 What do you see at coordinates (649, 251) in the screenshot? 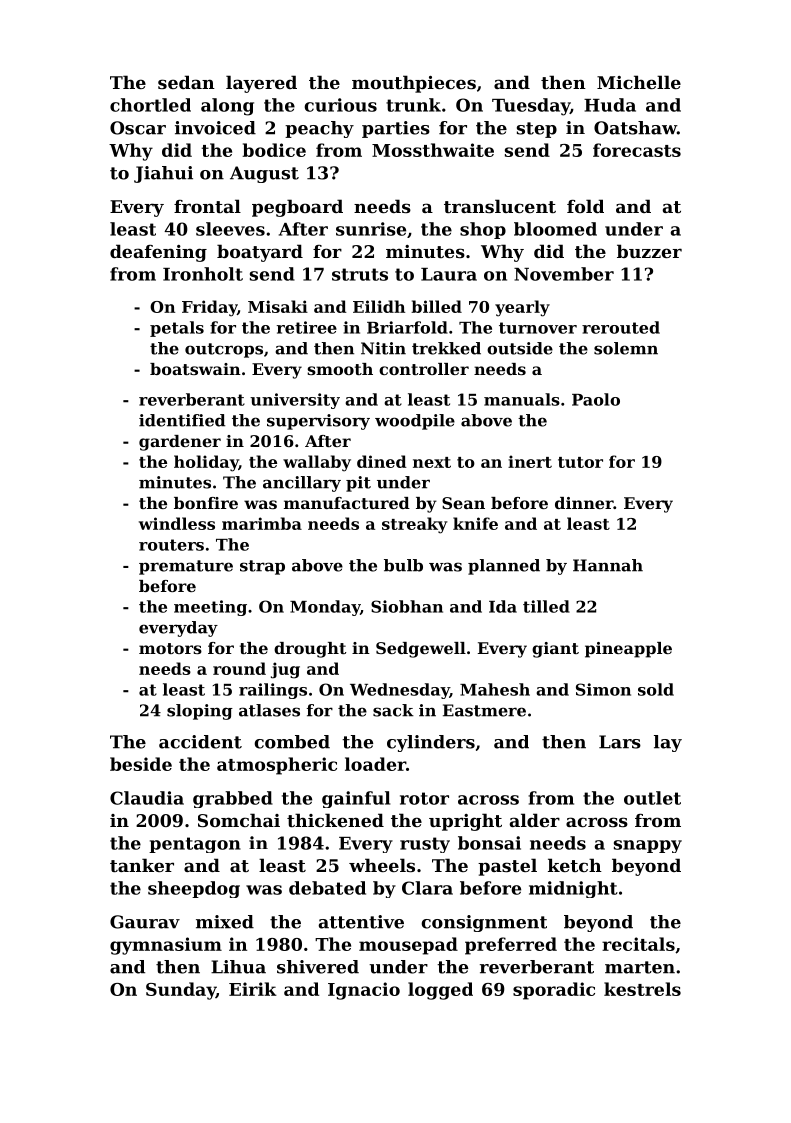
I see `buzzer` at bounding box center [649, 251].
